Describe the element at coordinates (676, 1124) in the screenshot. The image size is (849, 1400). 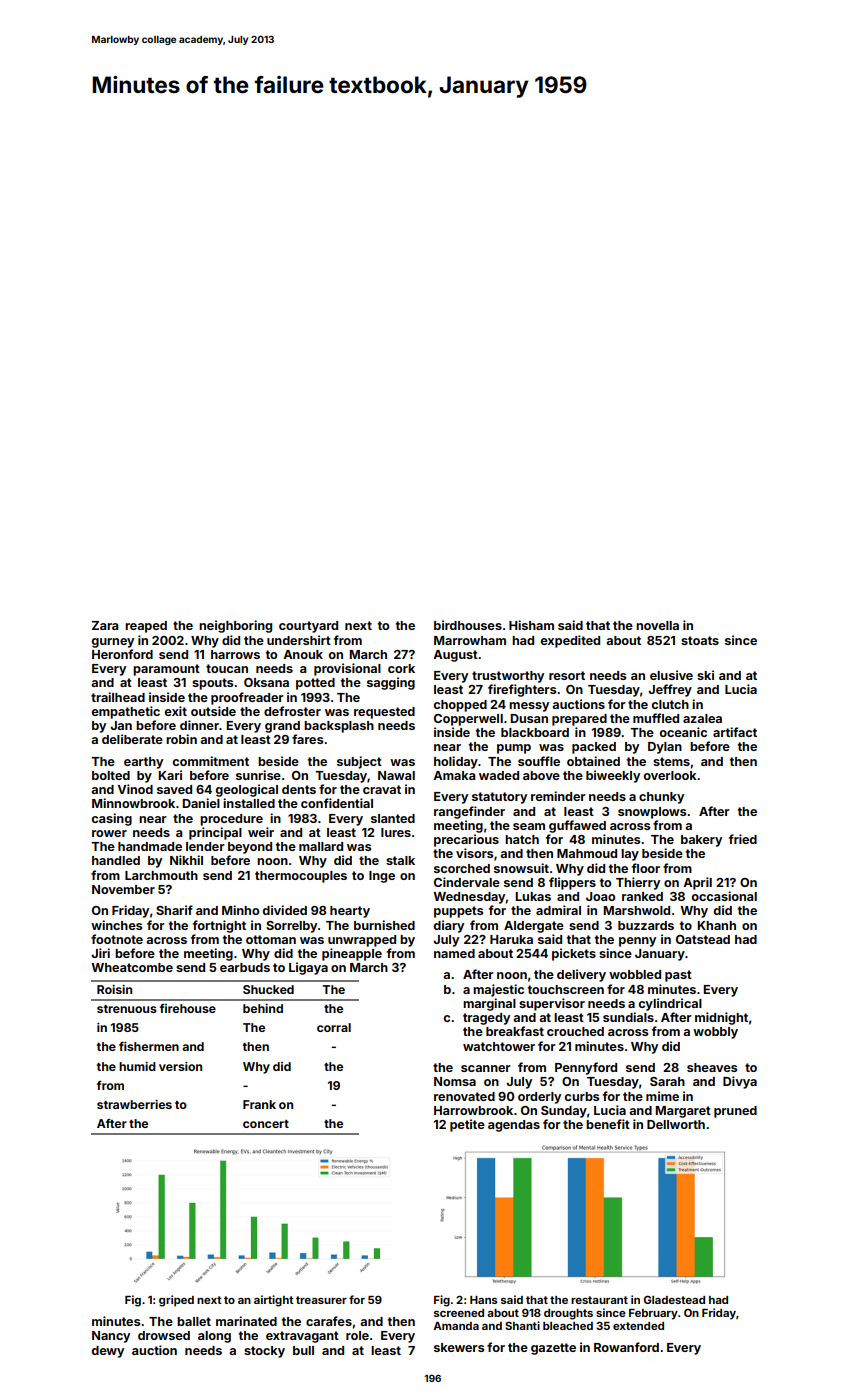
I see `Dellworth` at that location.
